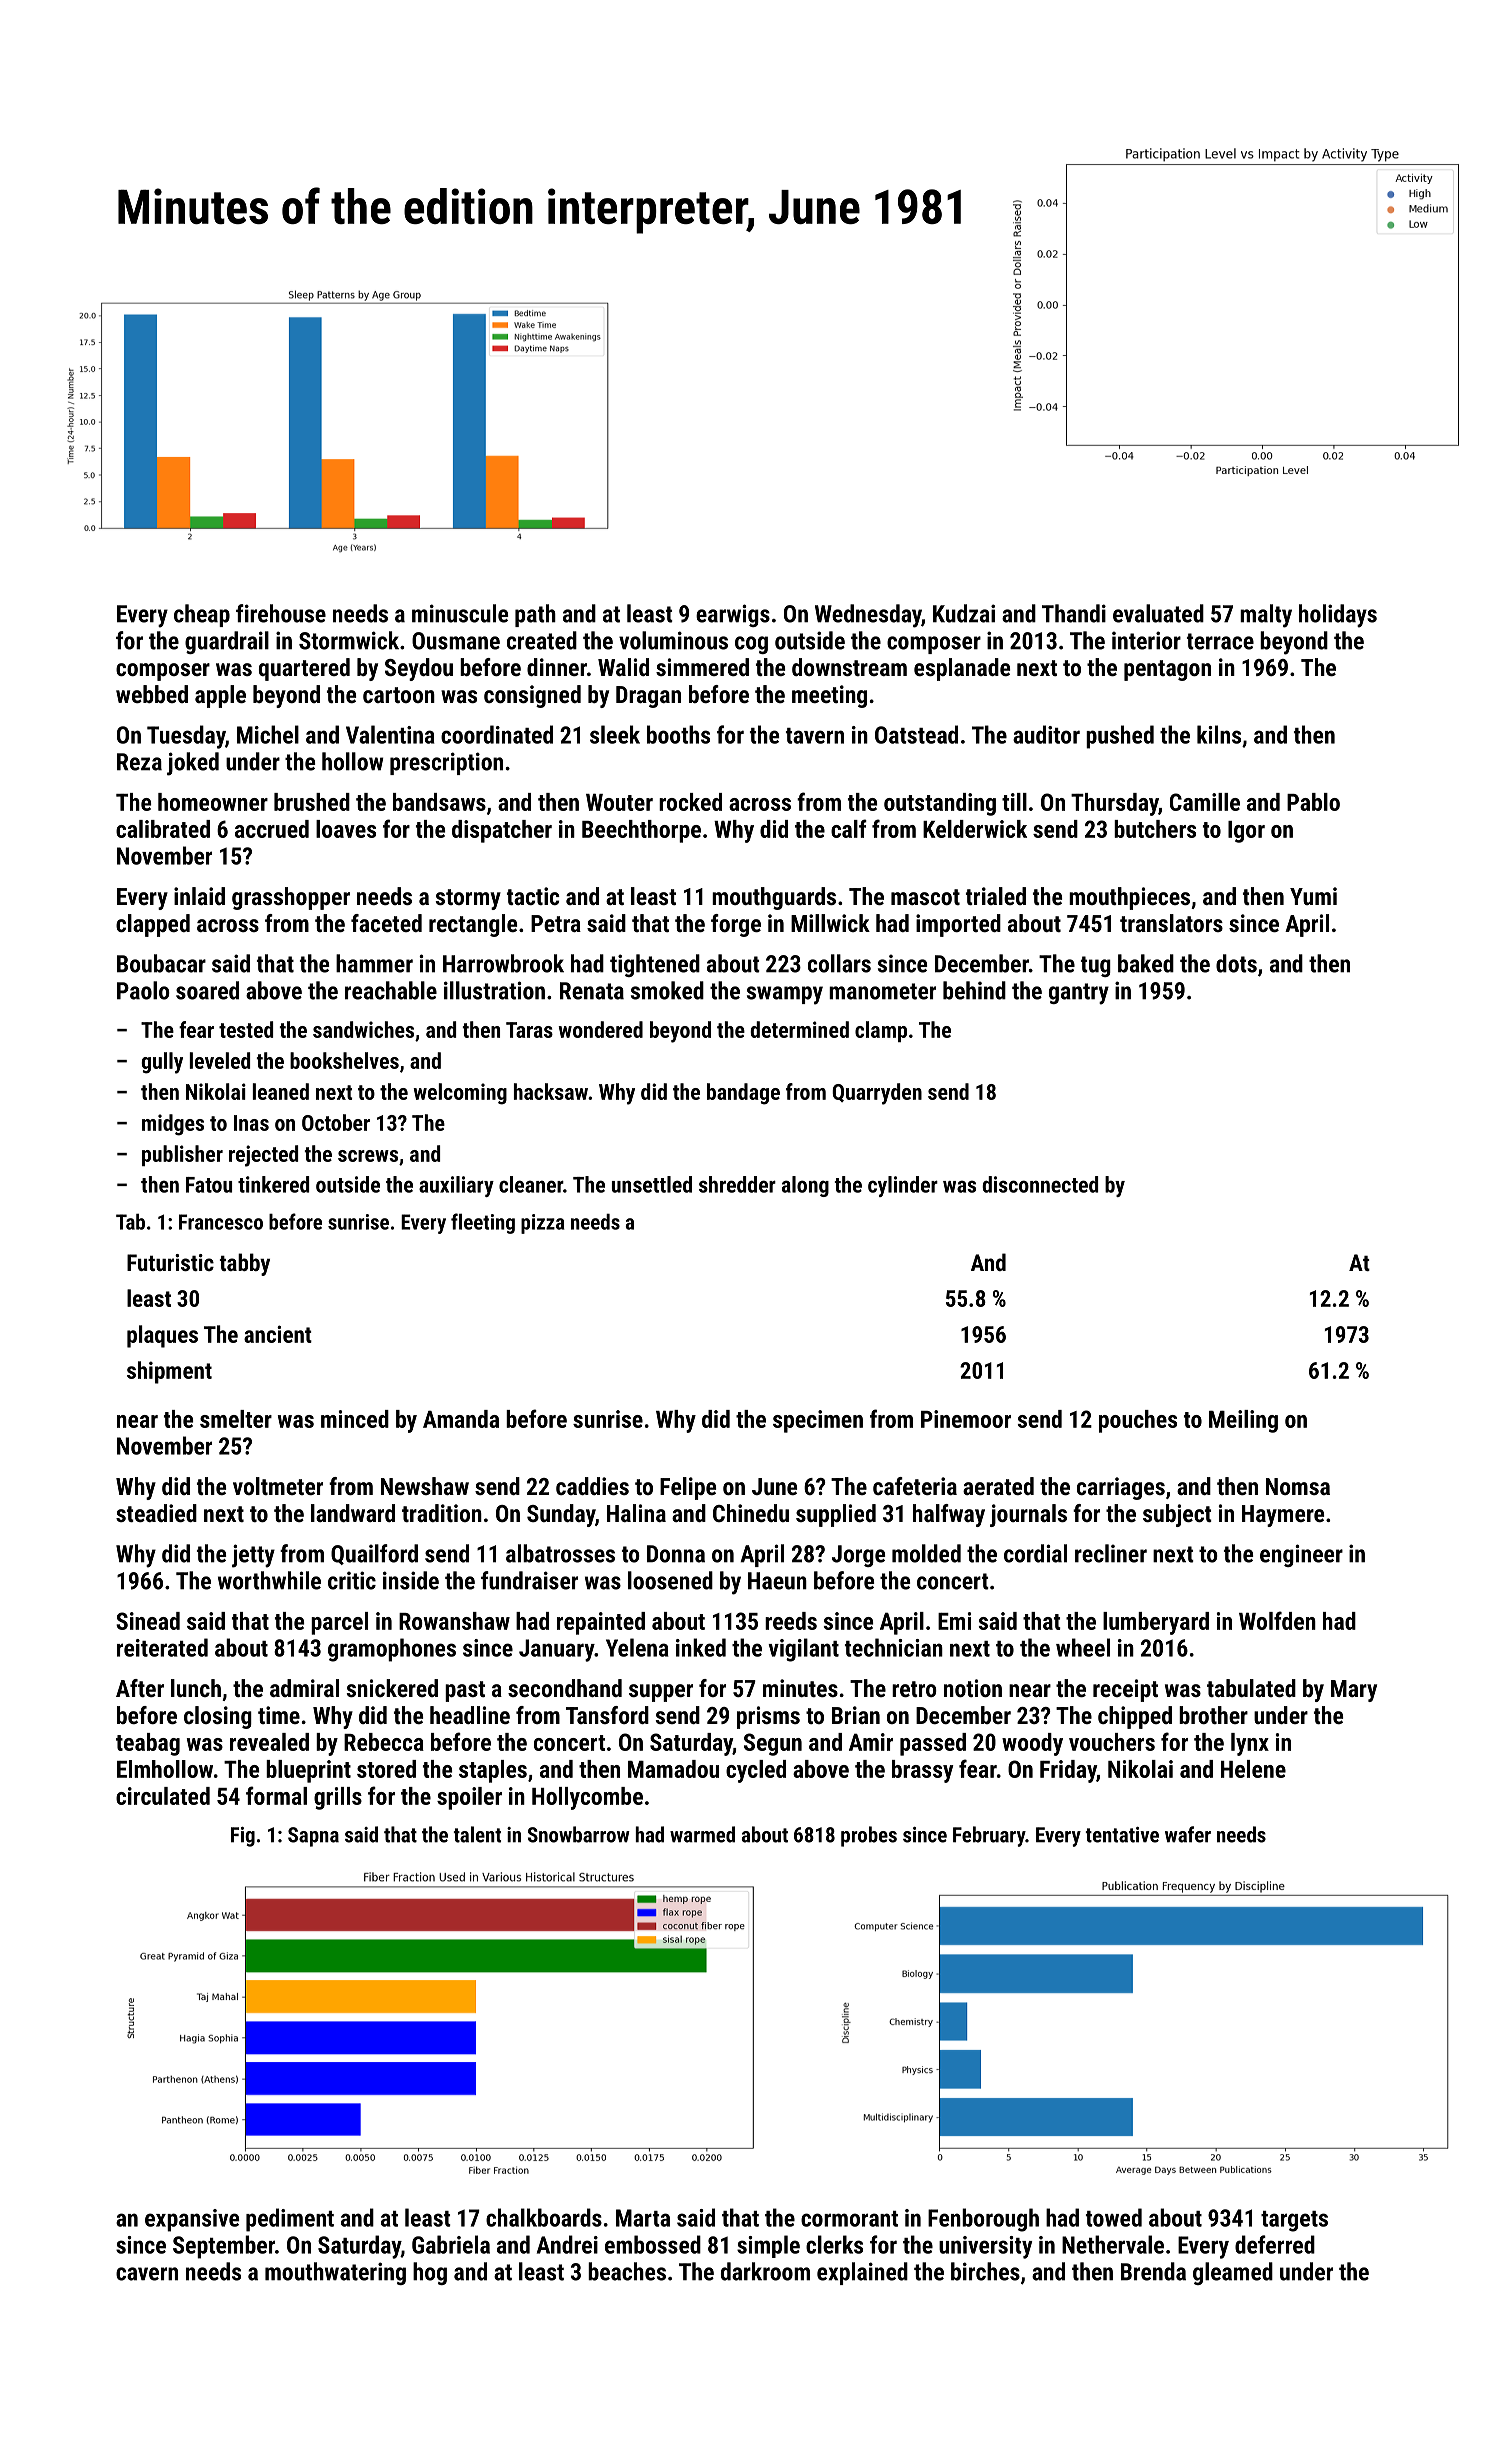 Image resolution: width=1496 pixels, height=2464 pixels. What do you see at coordinates (281, 613) in the screenshot?
I see `firehouse` at bounding box center [281, 613].
